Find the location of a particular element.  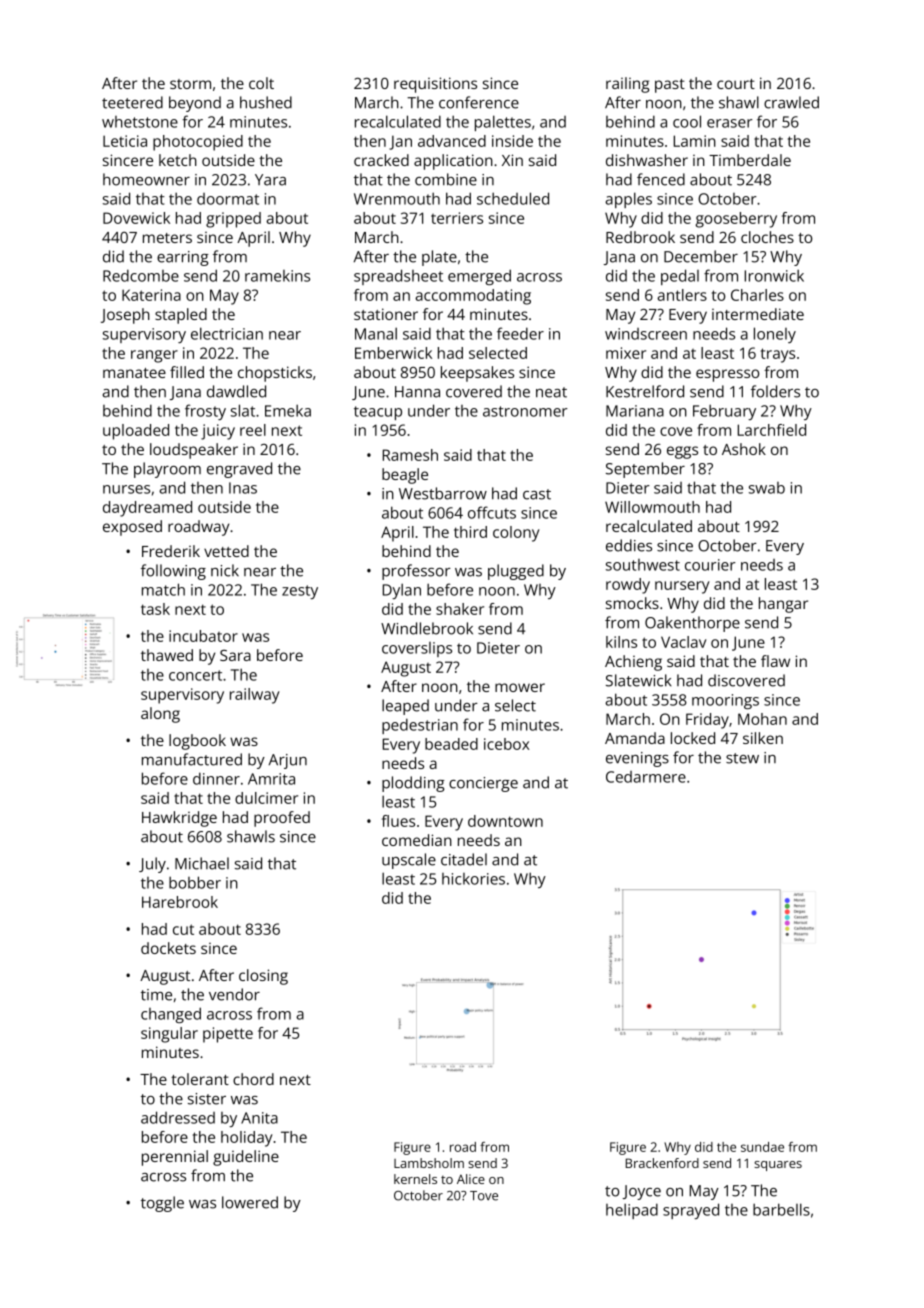

storm is located at coordinates (190, 84).
